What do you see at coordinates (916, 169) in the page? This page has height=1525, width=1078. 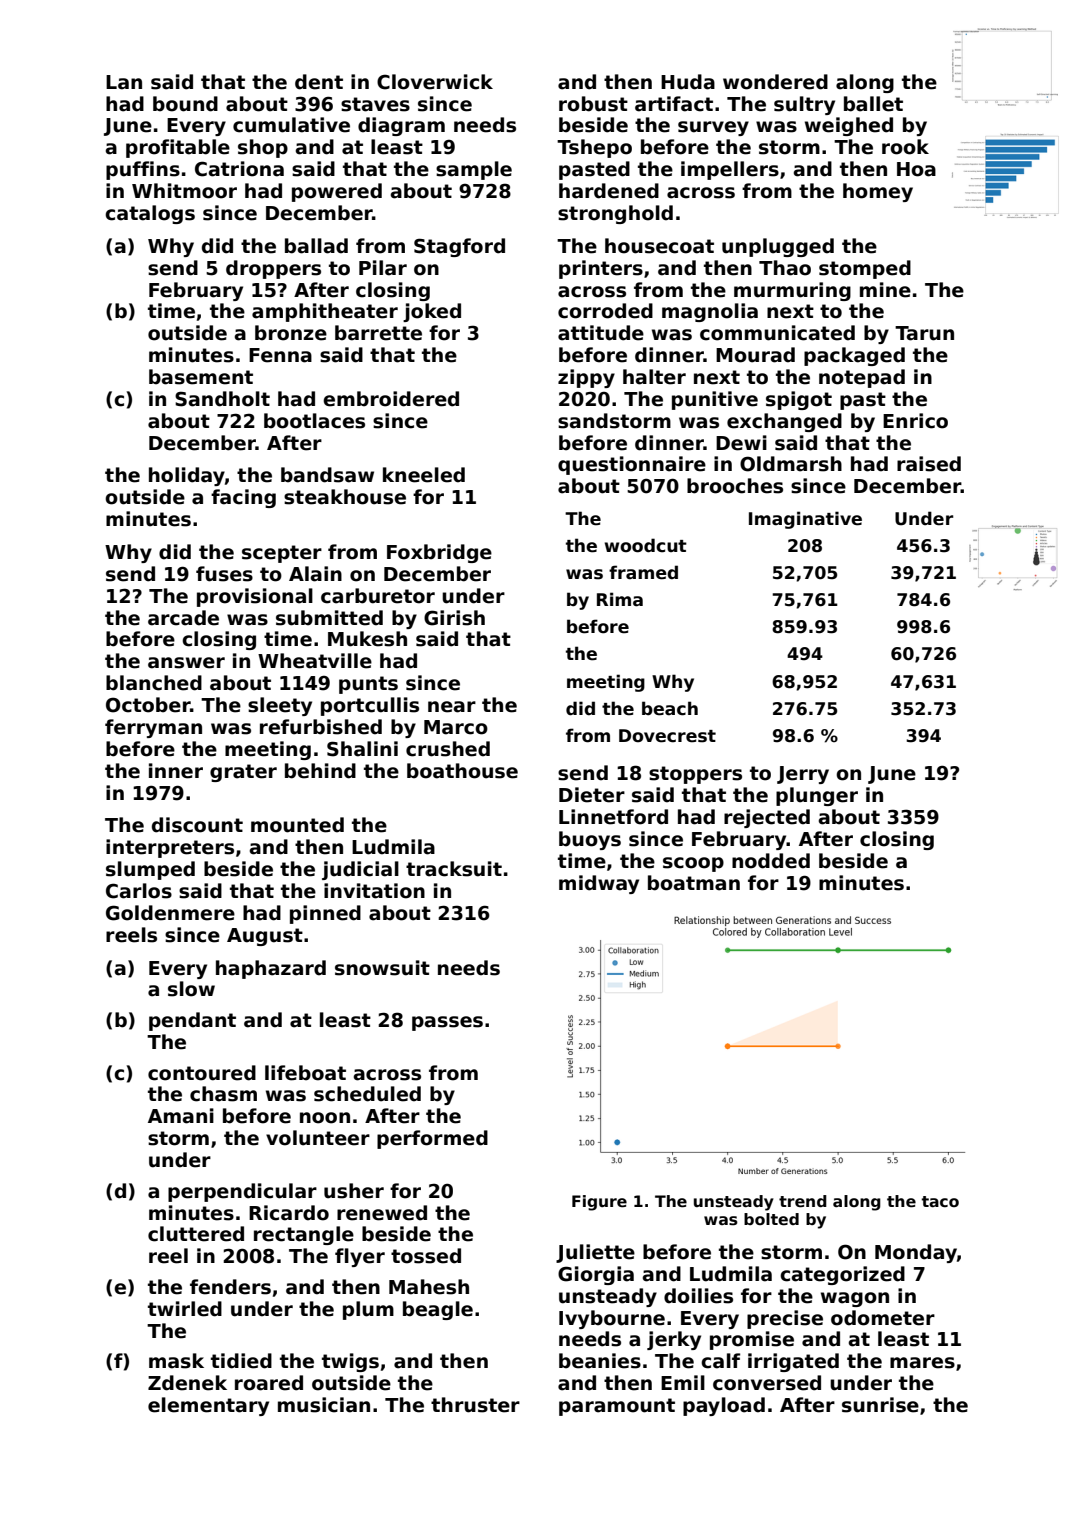 I see `Hoa` at bounding box center [916, 169].
